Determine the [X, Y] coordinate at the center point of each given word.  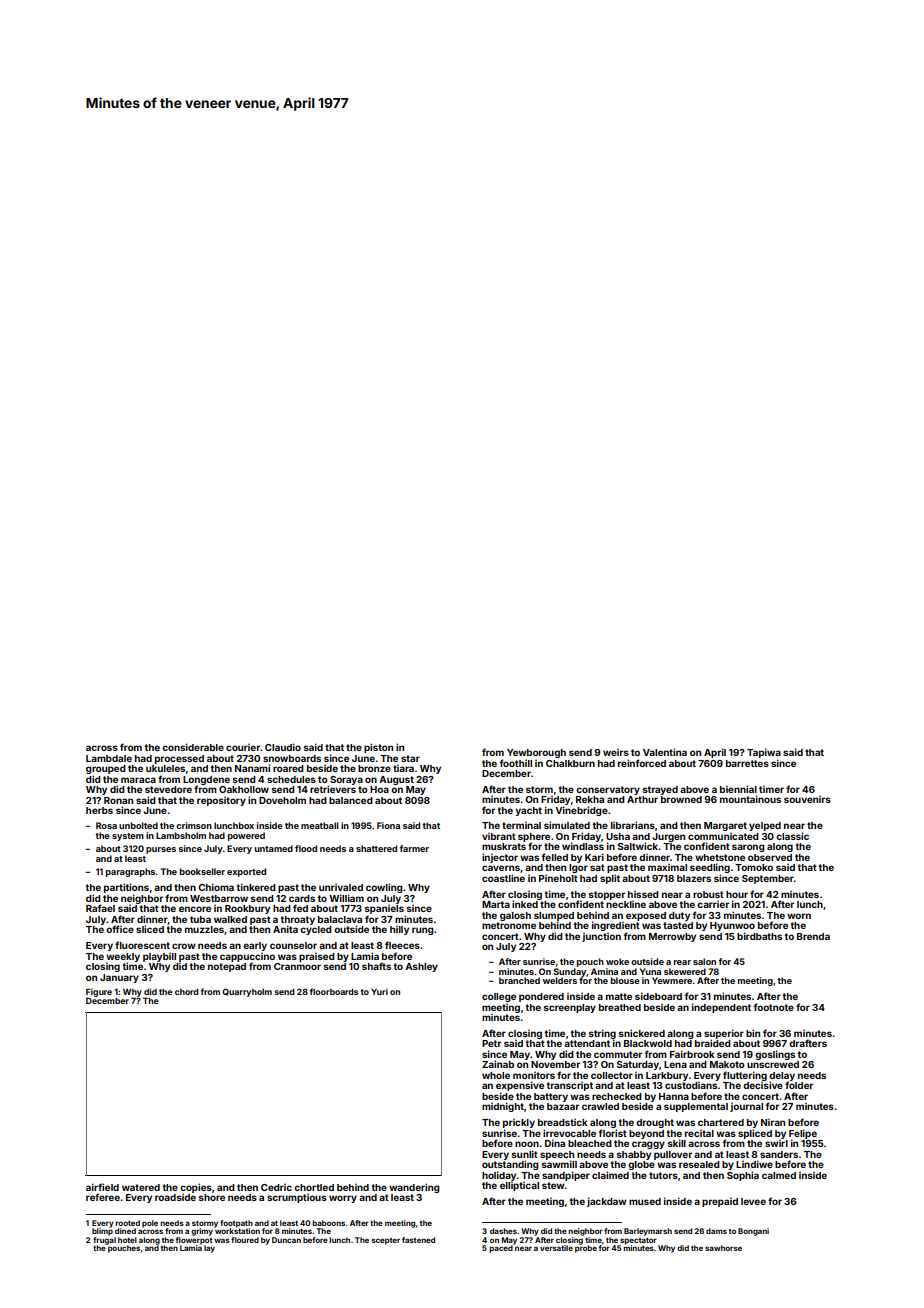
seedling [710, 868]
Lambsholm [181, 835]
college [499, 997]
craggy [648, 1145]
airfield [102, 1187]
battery [551, 1097]
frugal [104, 1241]
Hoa [379, 789]
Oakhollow [244, 789]
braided [713, 1043]
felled [555, 857]
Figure [99, 992]
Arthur [642, 799]
